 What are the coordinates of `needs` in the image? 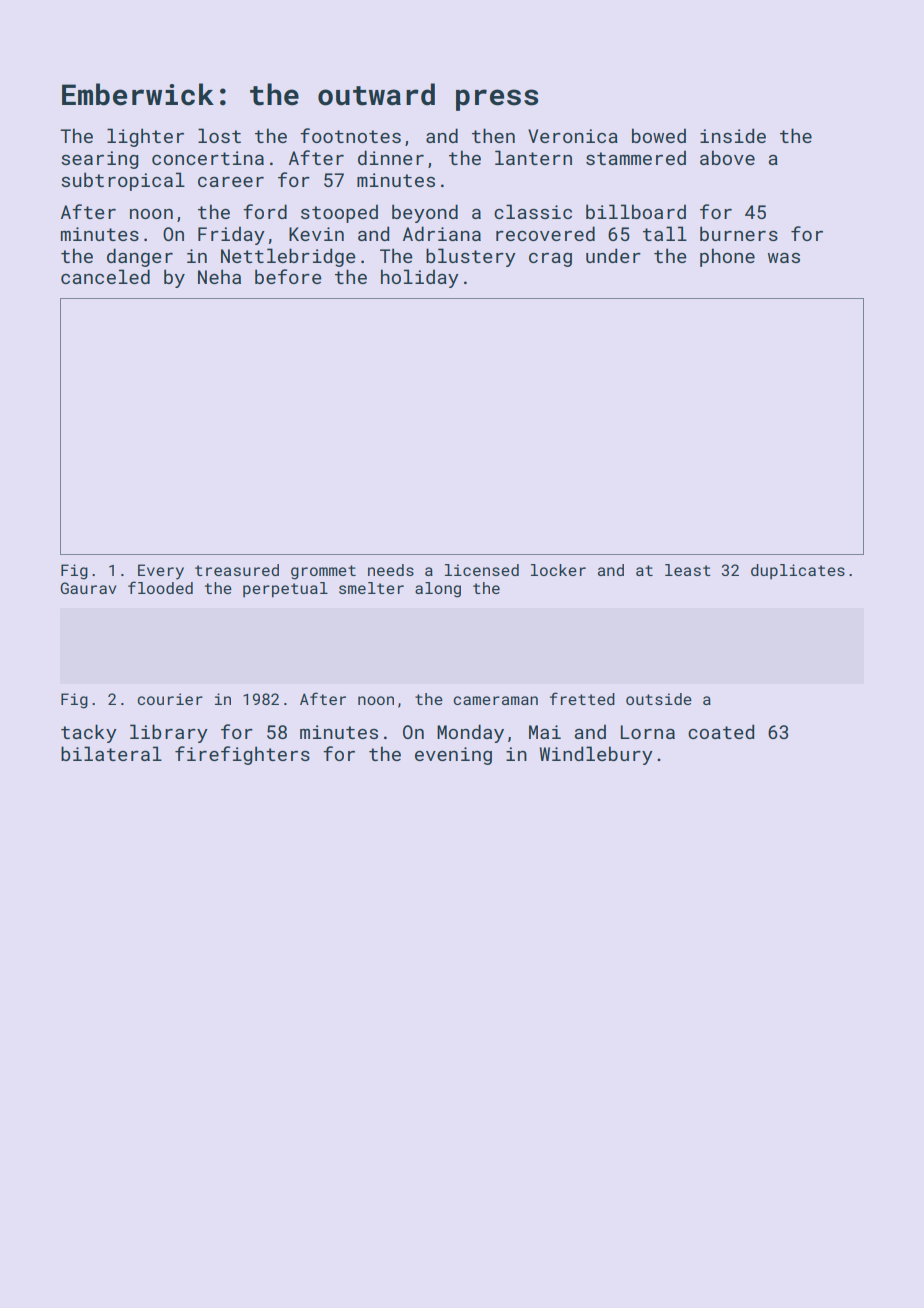 It's located at (391, 570).
